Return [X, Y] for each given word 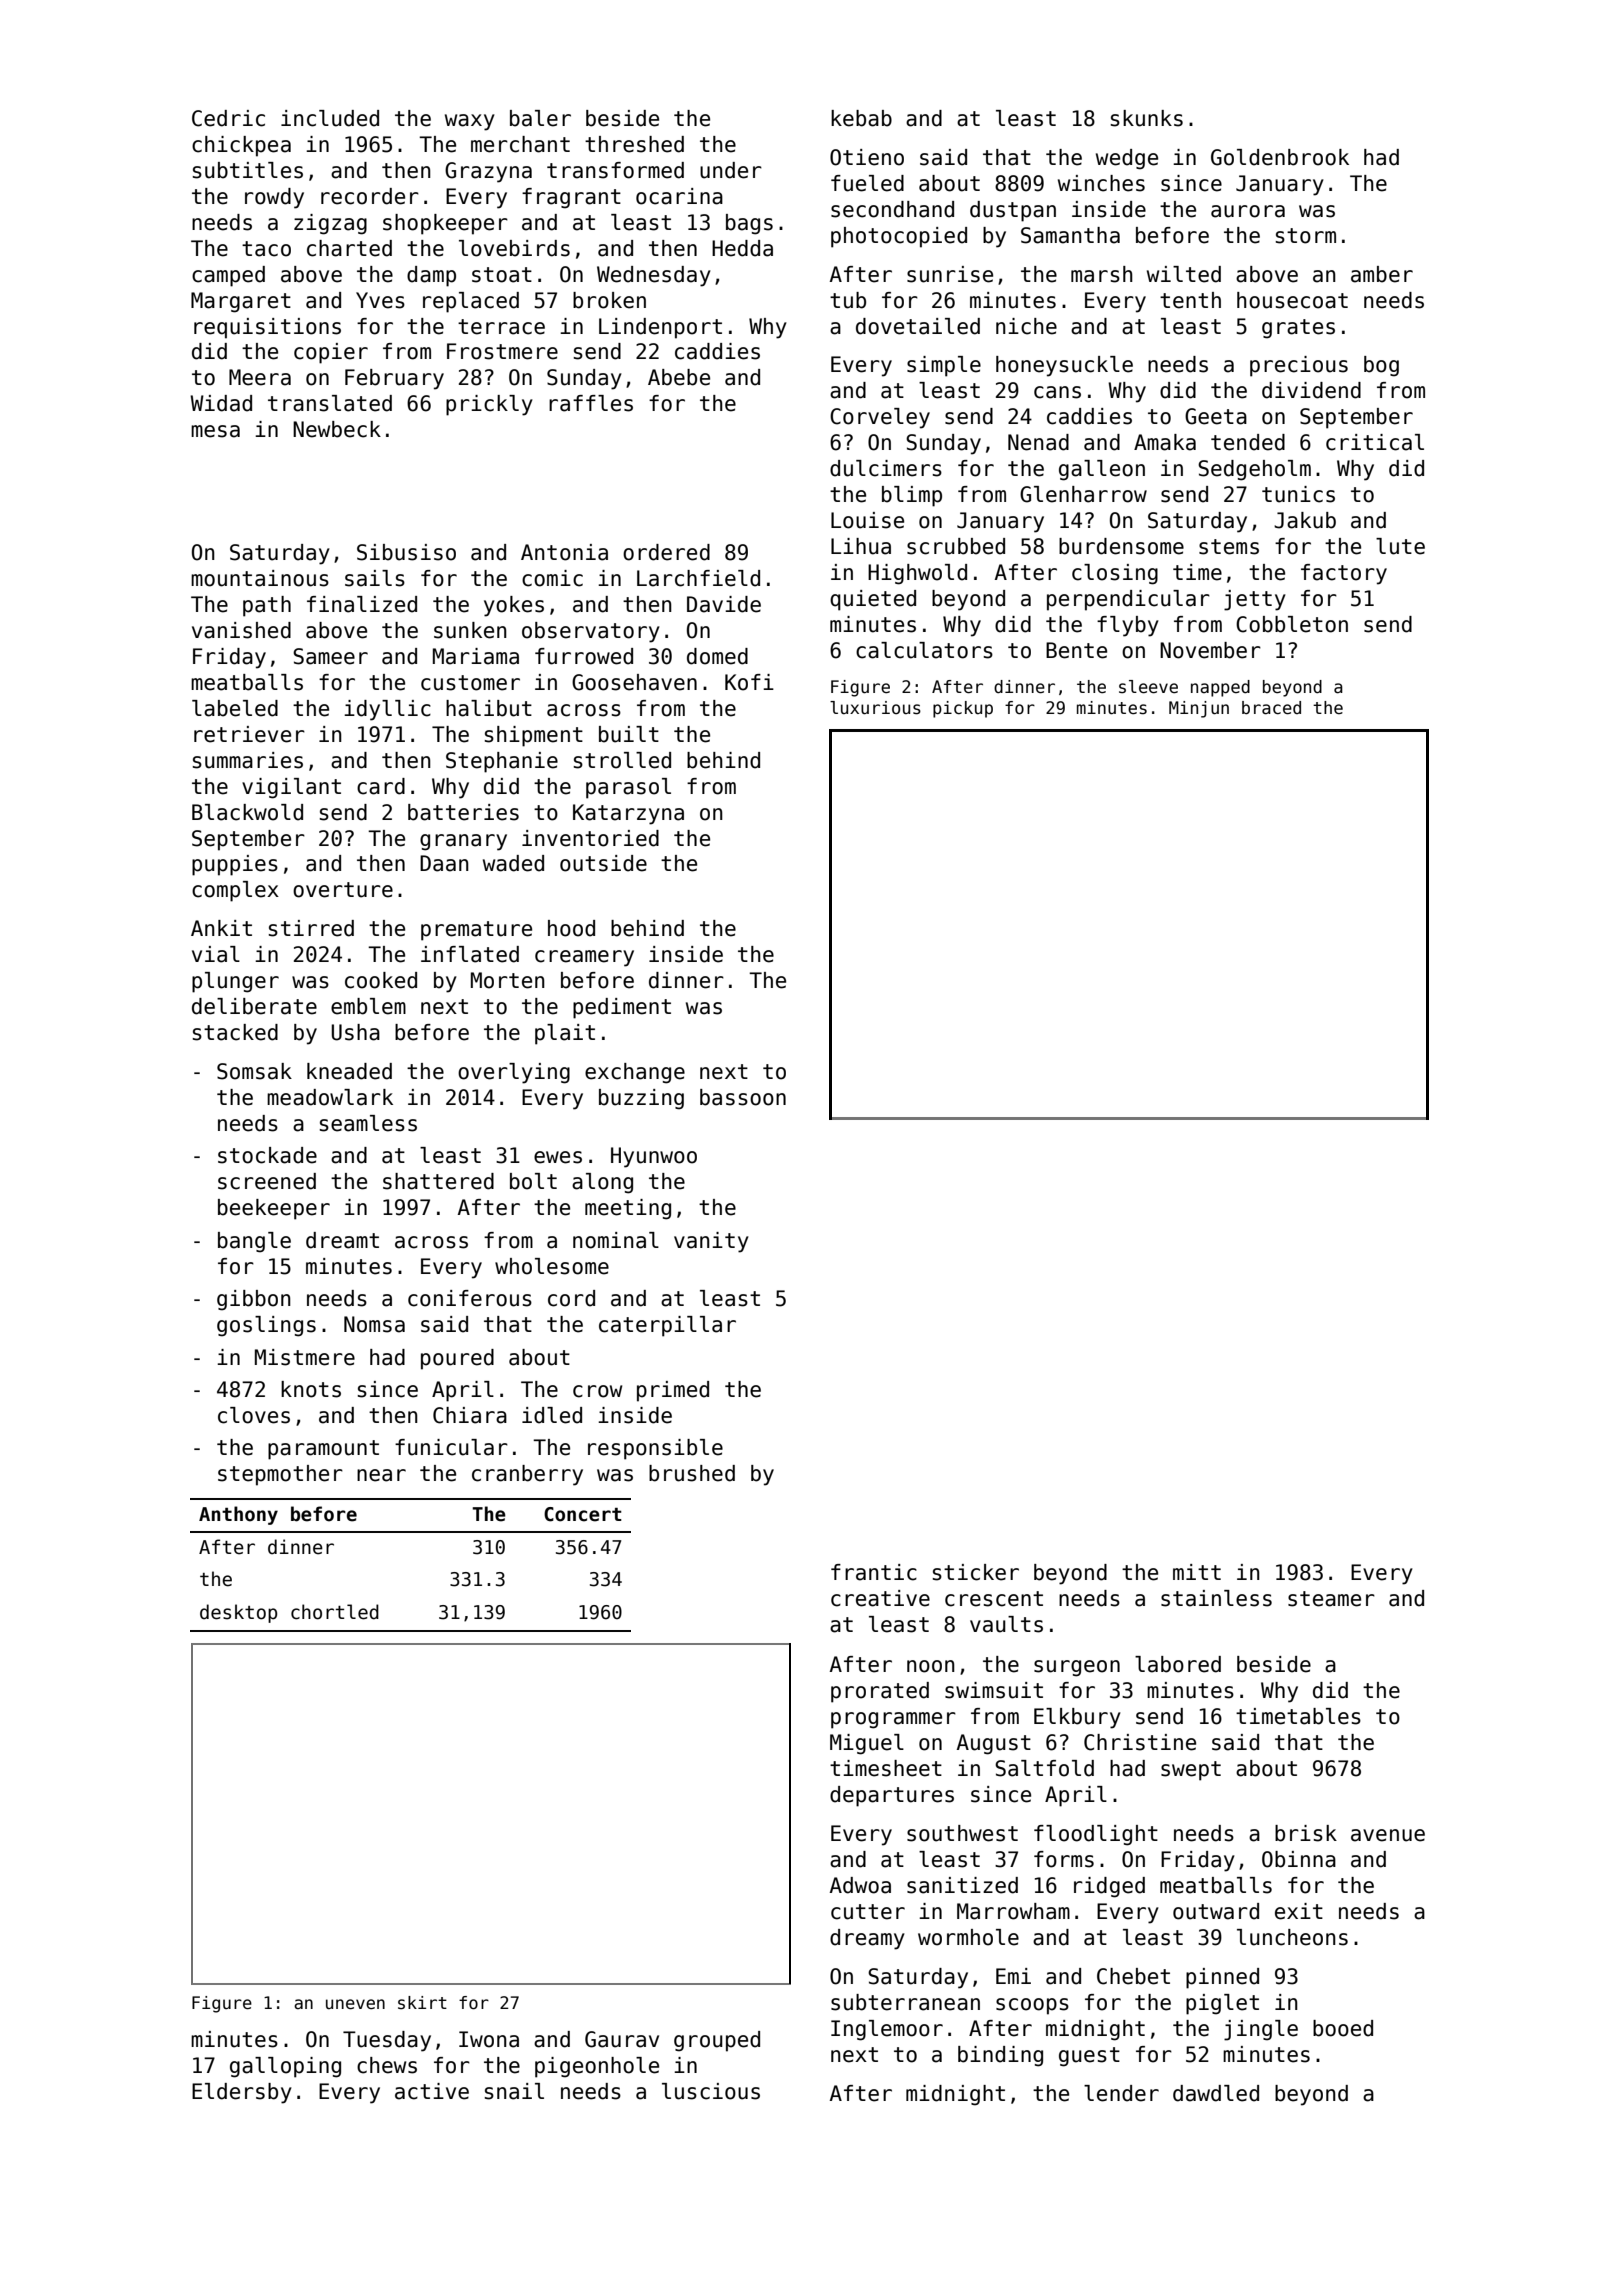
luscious [711, 2091]
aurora [1248, 211]
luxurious [875, 708]
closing [1115, 574]
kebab [861, 118]
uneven [355, 2004]
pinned [1222, 1978]
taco [266, 249]
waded [513, 863]
